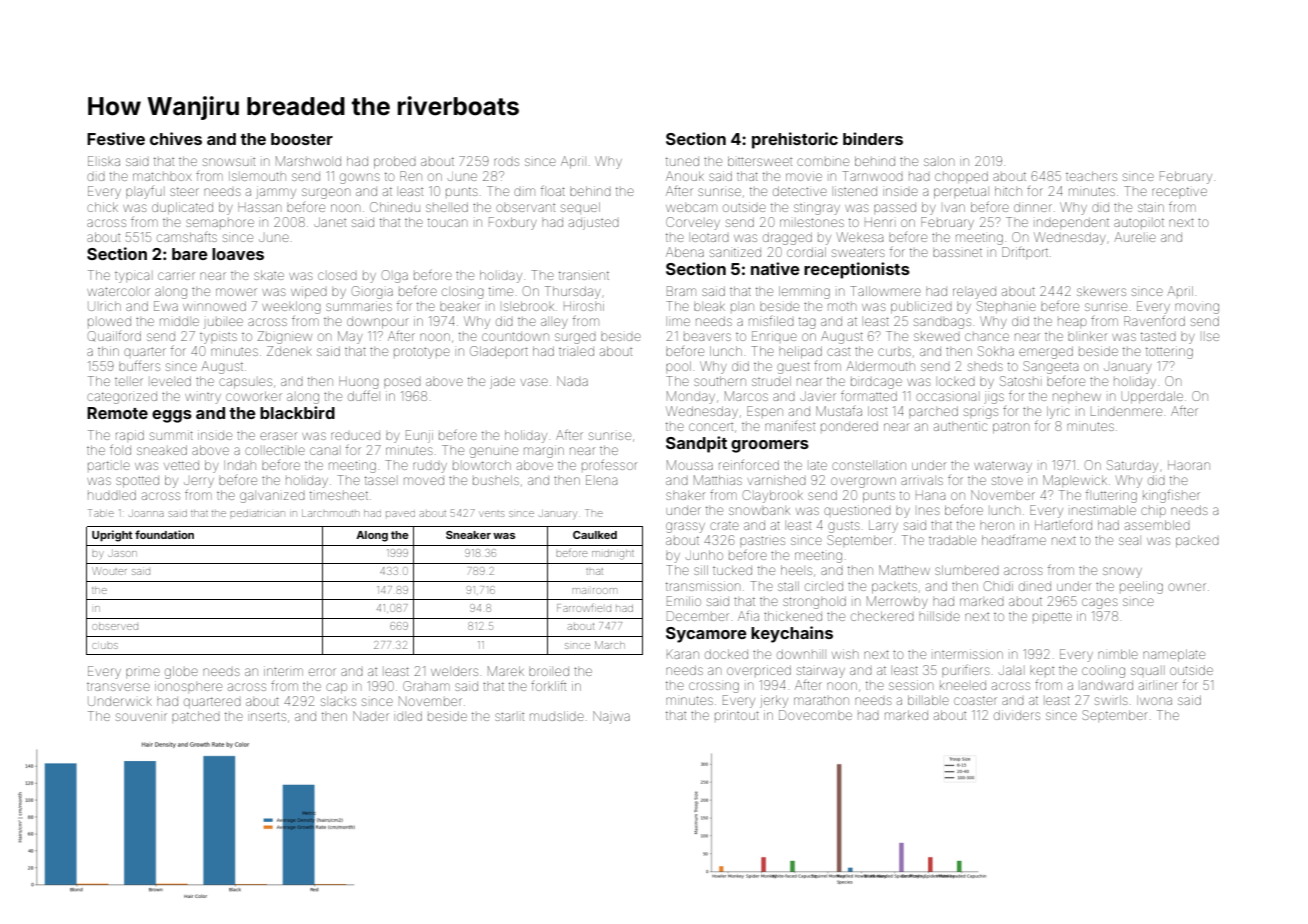 This screenshot has width=1308, height=924. I want to click on Marshwold, so click(308, 161).
